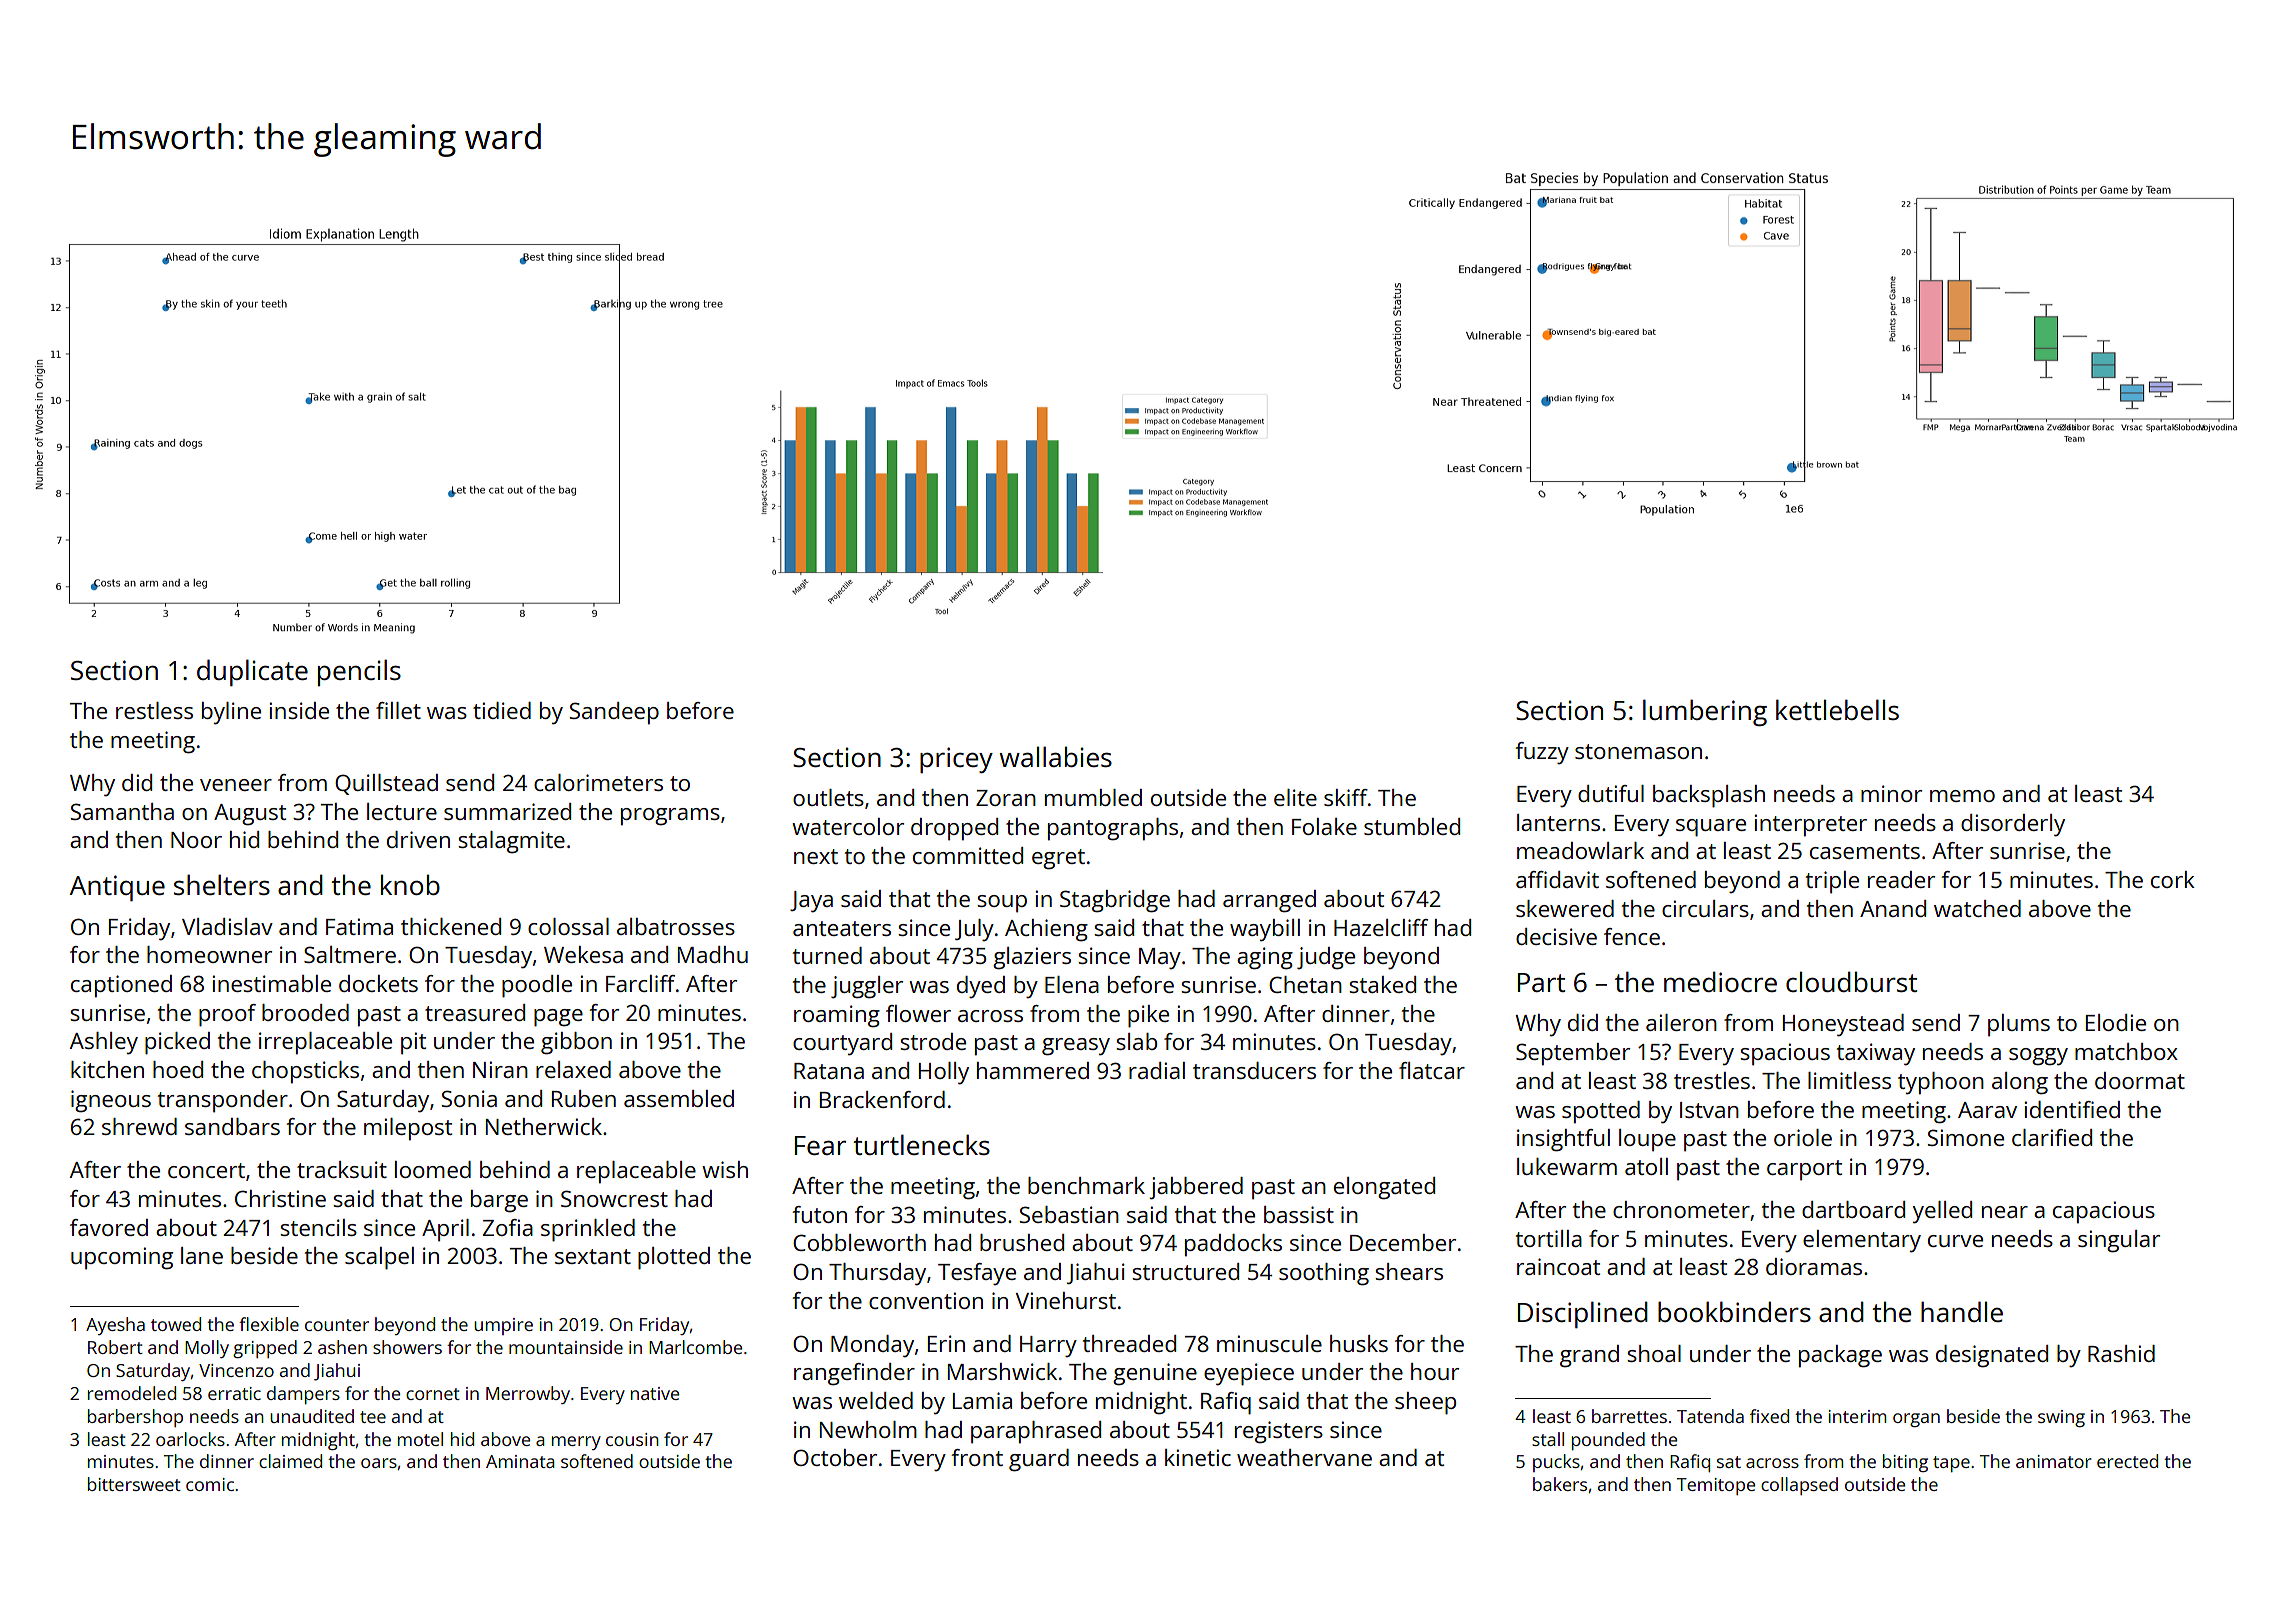 The image size is (2270, 1606). I want to click on trestles, so click(1712, 1080).
